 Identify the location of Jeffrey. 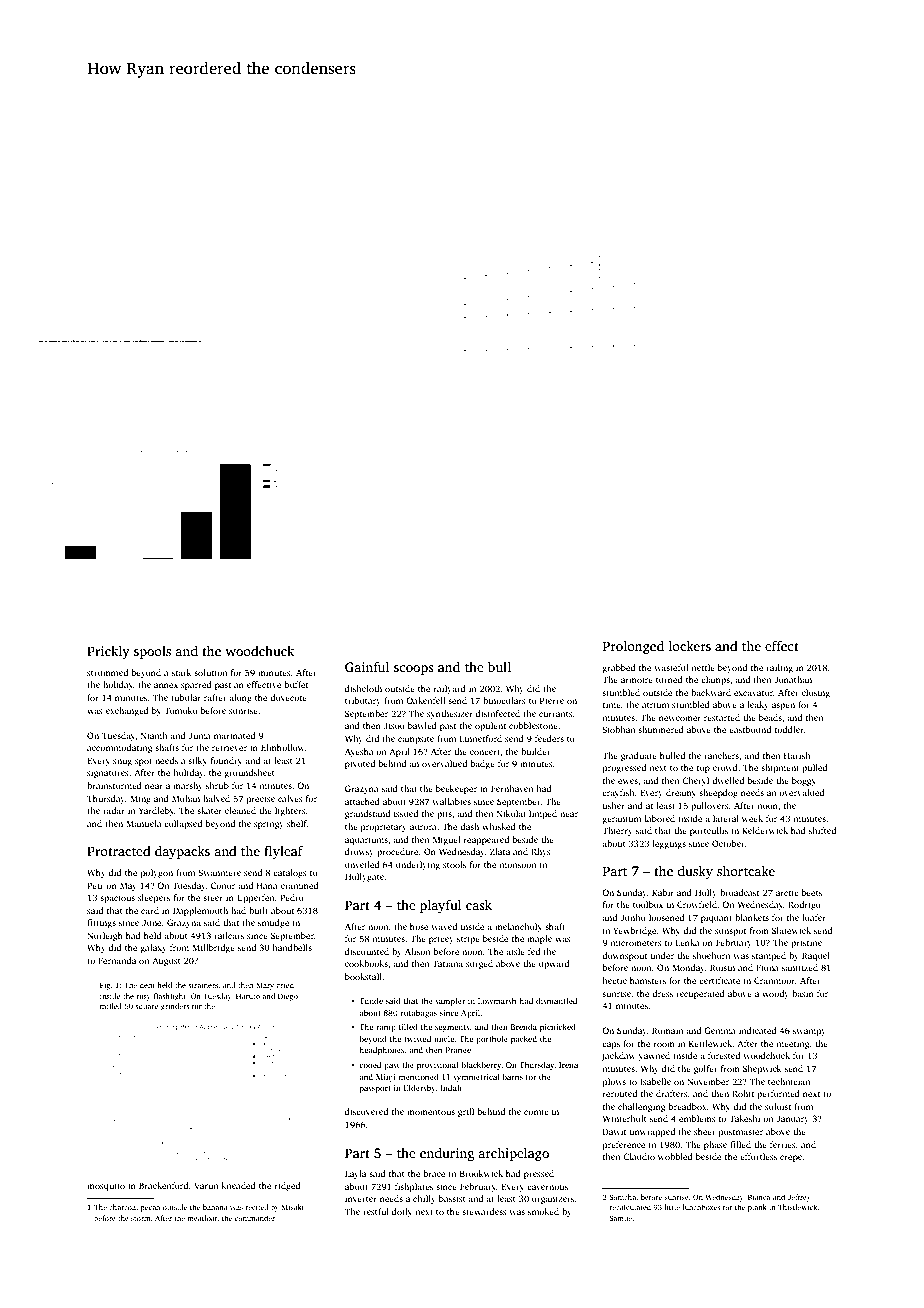
(799, 1198).
